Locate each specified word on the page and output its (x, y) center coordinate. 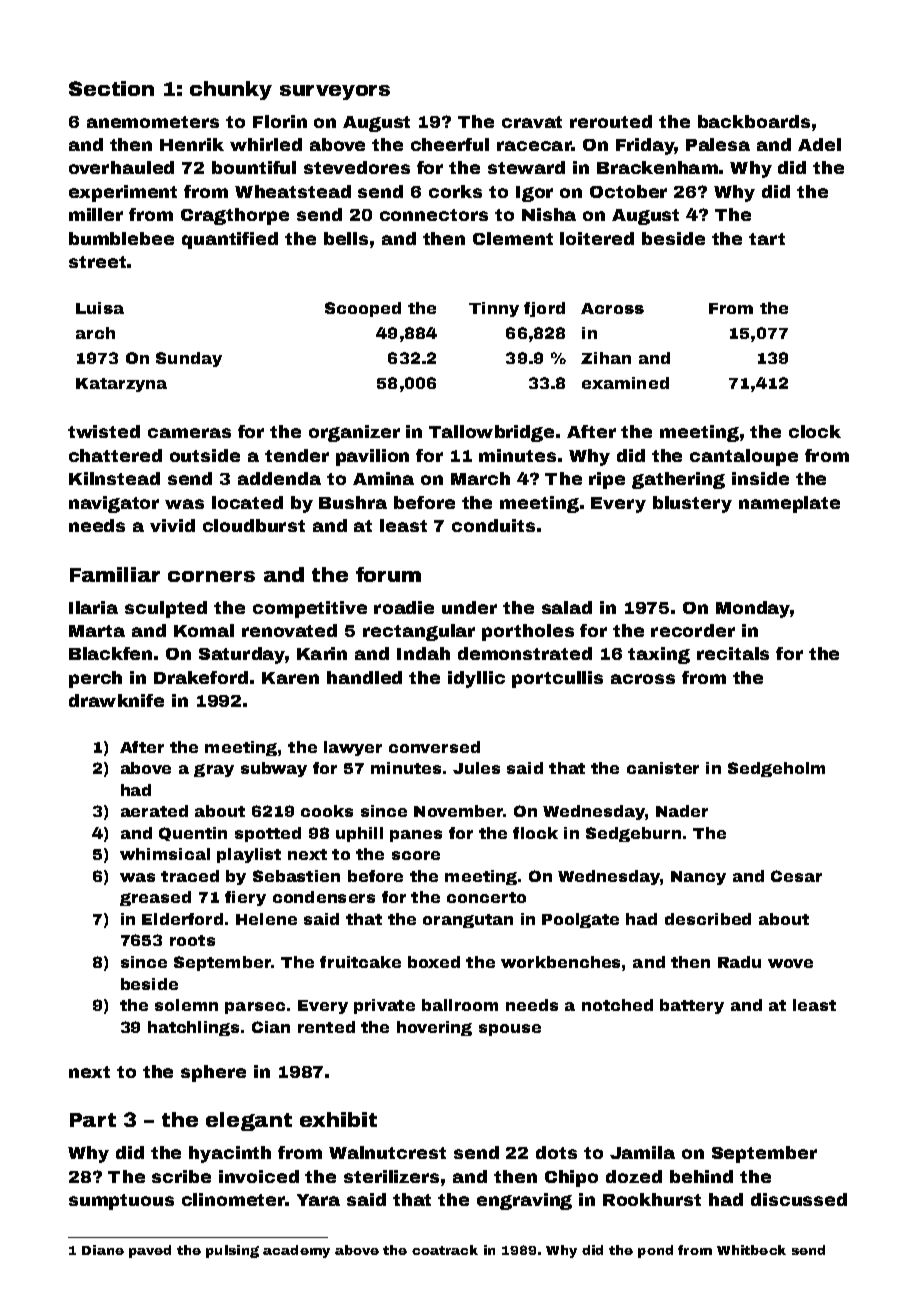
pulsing (232, 1251)
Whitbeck (751, 1250)
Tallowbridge (491, 433)
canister (663, 768)
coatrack (445, 1250)
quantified (230, 240)
